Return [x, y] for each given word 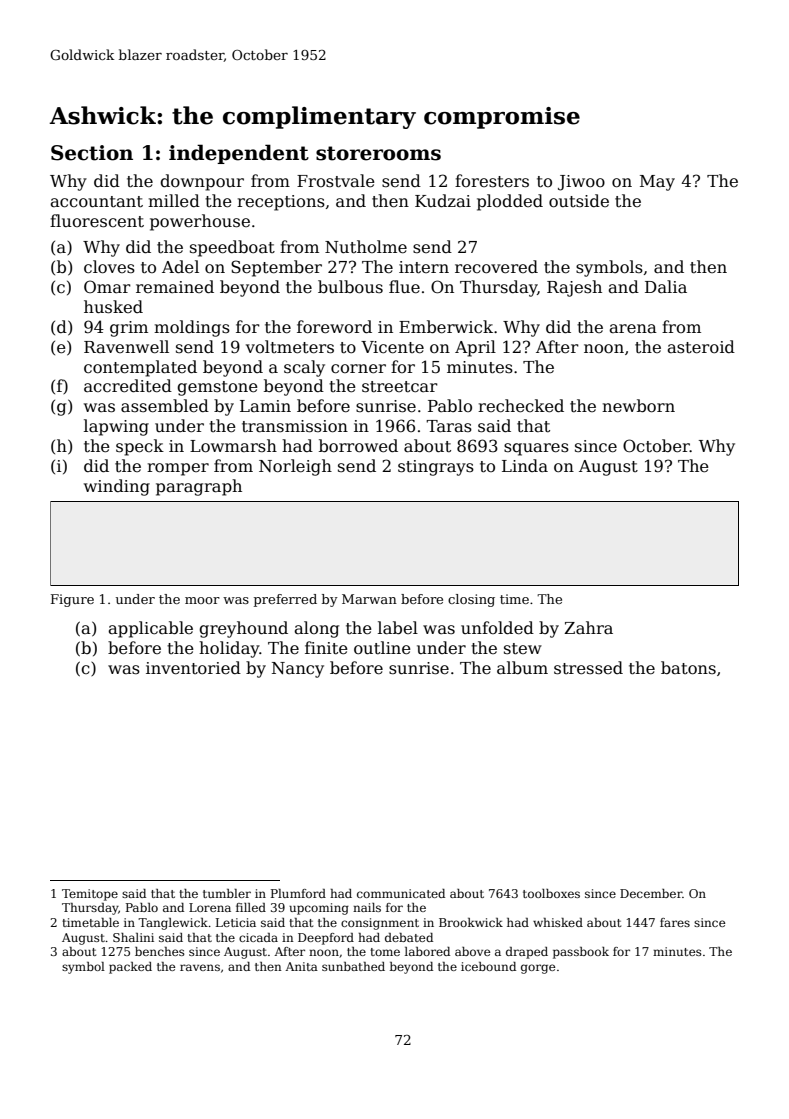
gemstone [217, 388]
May [657, 183]
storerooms [378, 153]
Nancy [298, 670]
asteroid [701, 347]
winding [117, 487]
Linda [525, 465]
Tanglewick [173, 924]
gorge [538, 969]
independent [239, 154]
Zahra [588, 628]
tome [385, 952]
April [475, 348]
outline [382, 648]
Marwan [369, 599]
